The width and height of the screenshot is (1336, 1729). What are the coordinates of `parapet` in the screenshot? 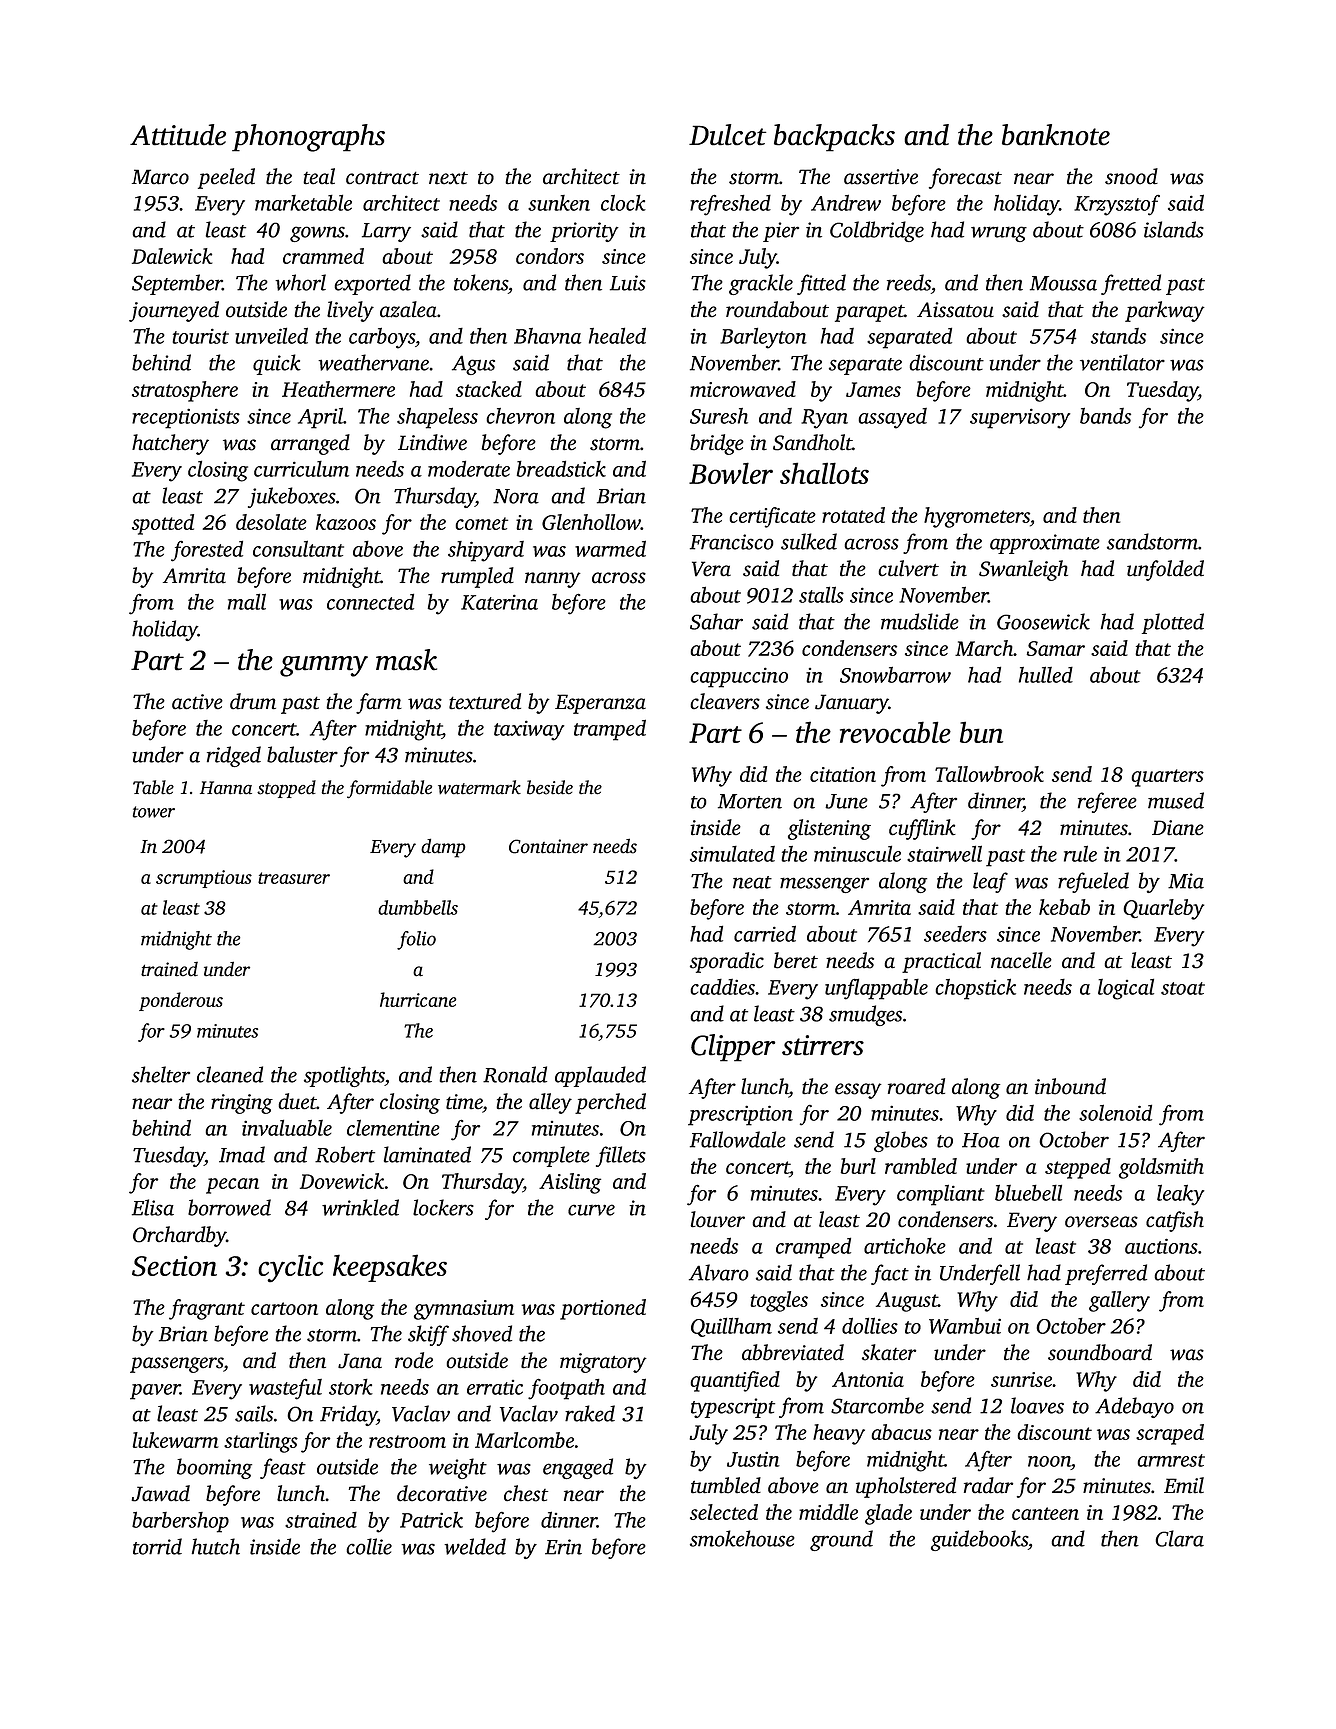 It's located at (869, 313).
